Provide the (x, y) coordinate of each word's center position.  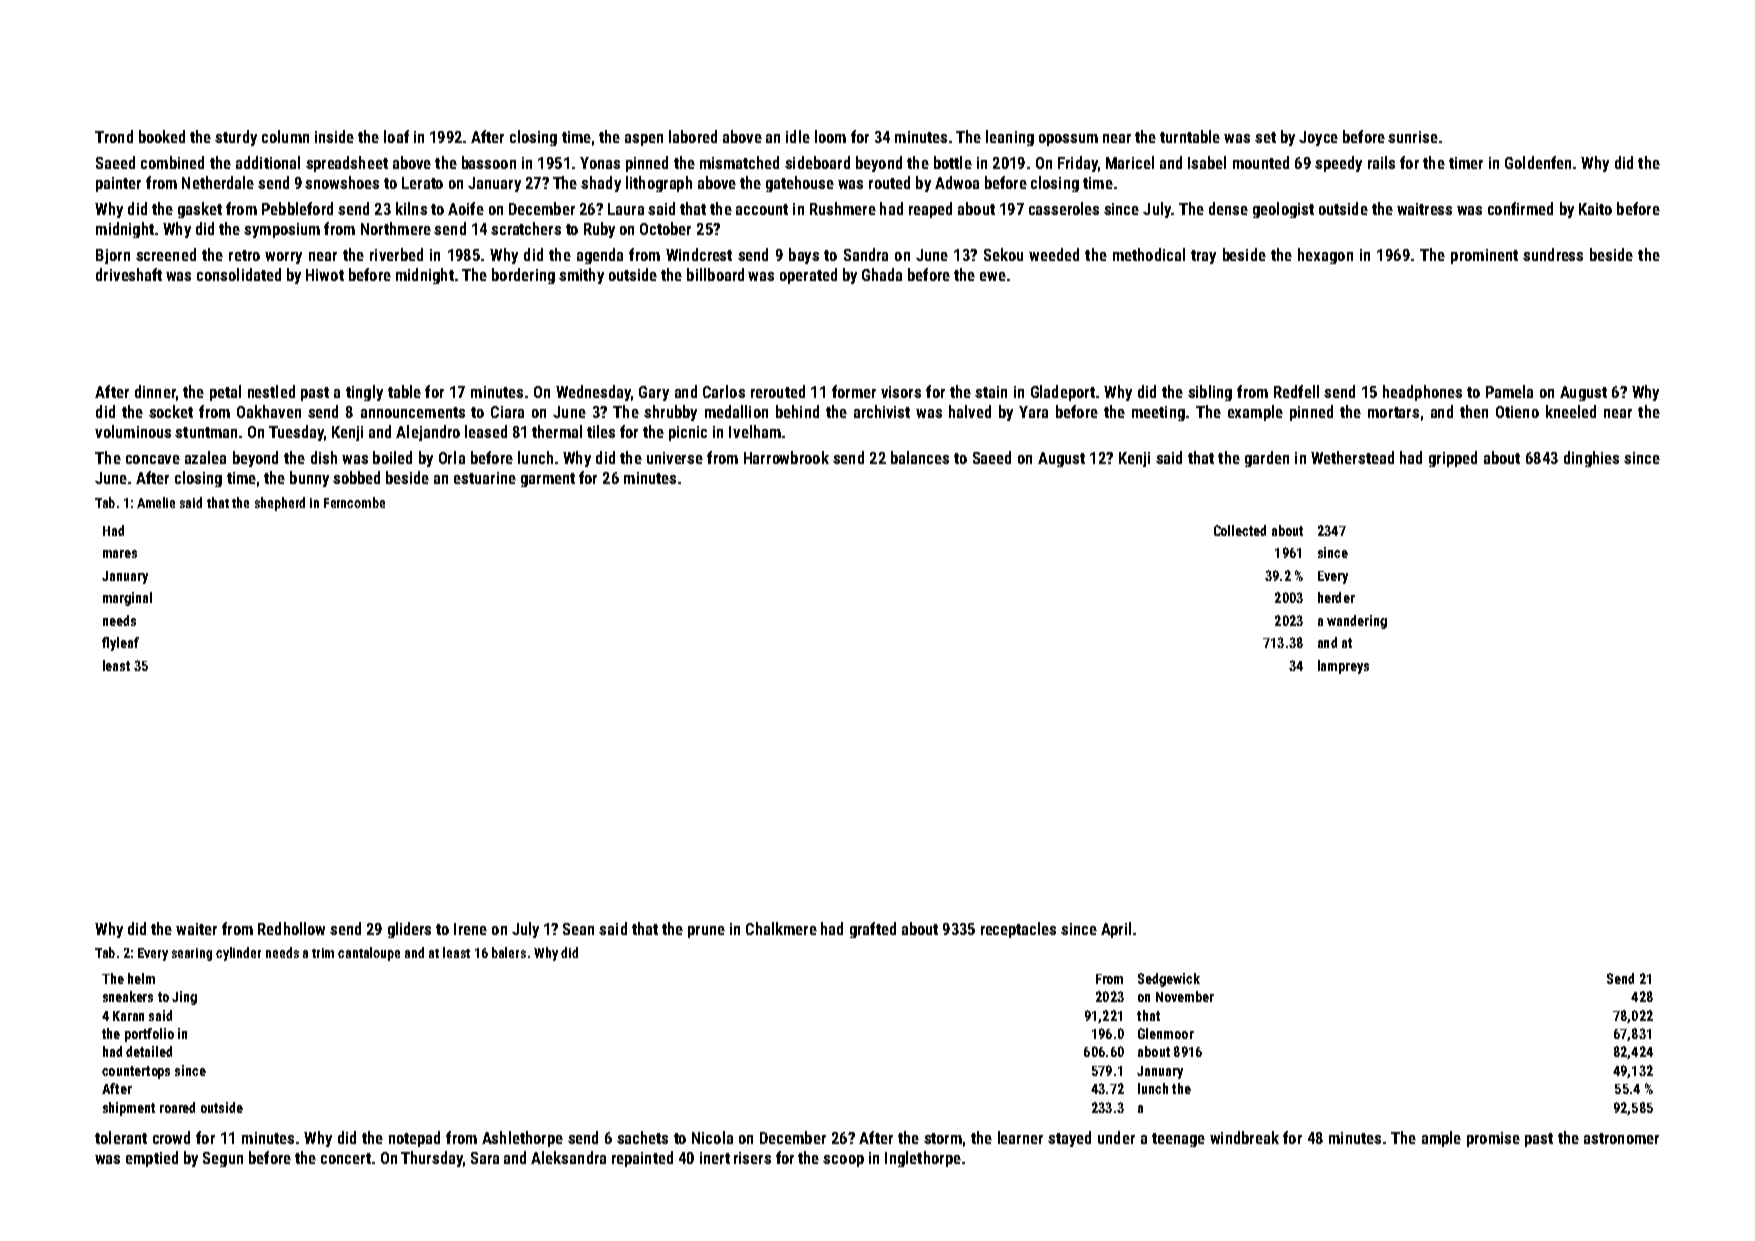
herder (1336, 597)
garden (1267, 459)
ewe (993, 276)
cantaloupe (369, 954)
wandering (1357, 622)
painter (118, 184)
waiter (196, 929)
